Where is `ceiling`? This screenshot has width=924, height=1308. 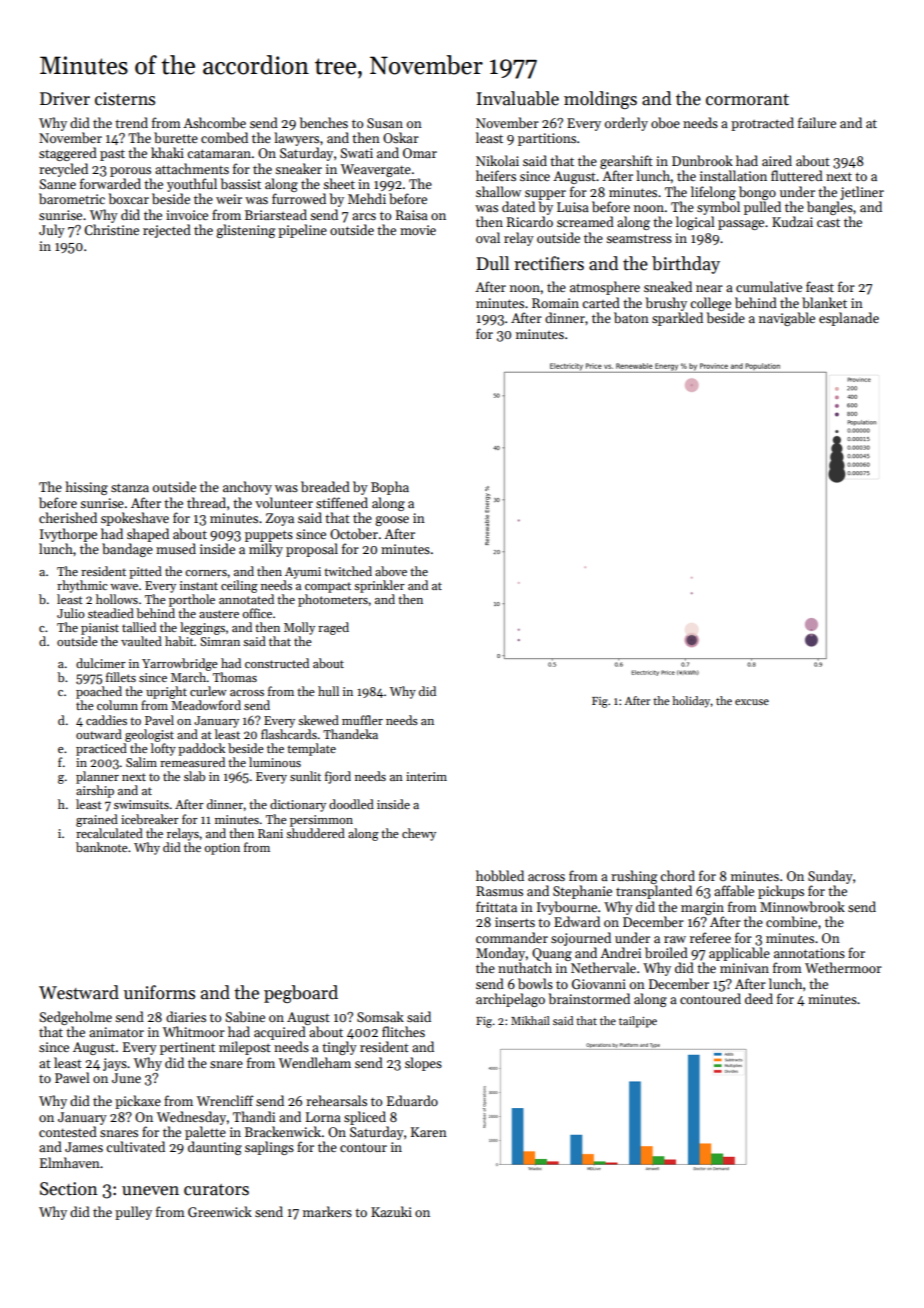 ceiling is located at coordinates (239, 586).
